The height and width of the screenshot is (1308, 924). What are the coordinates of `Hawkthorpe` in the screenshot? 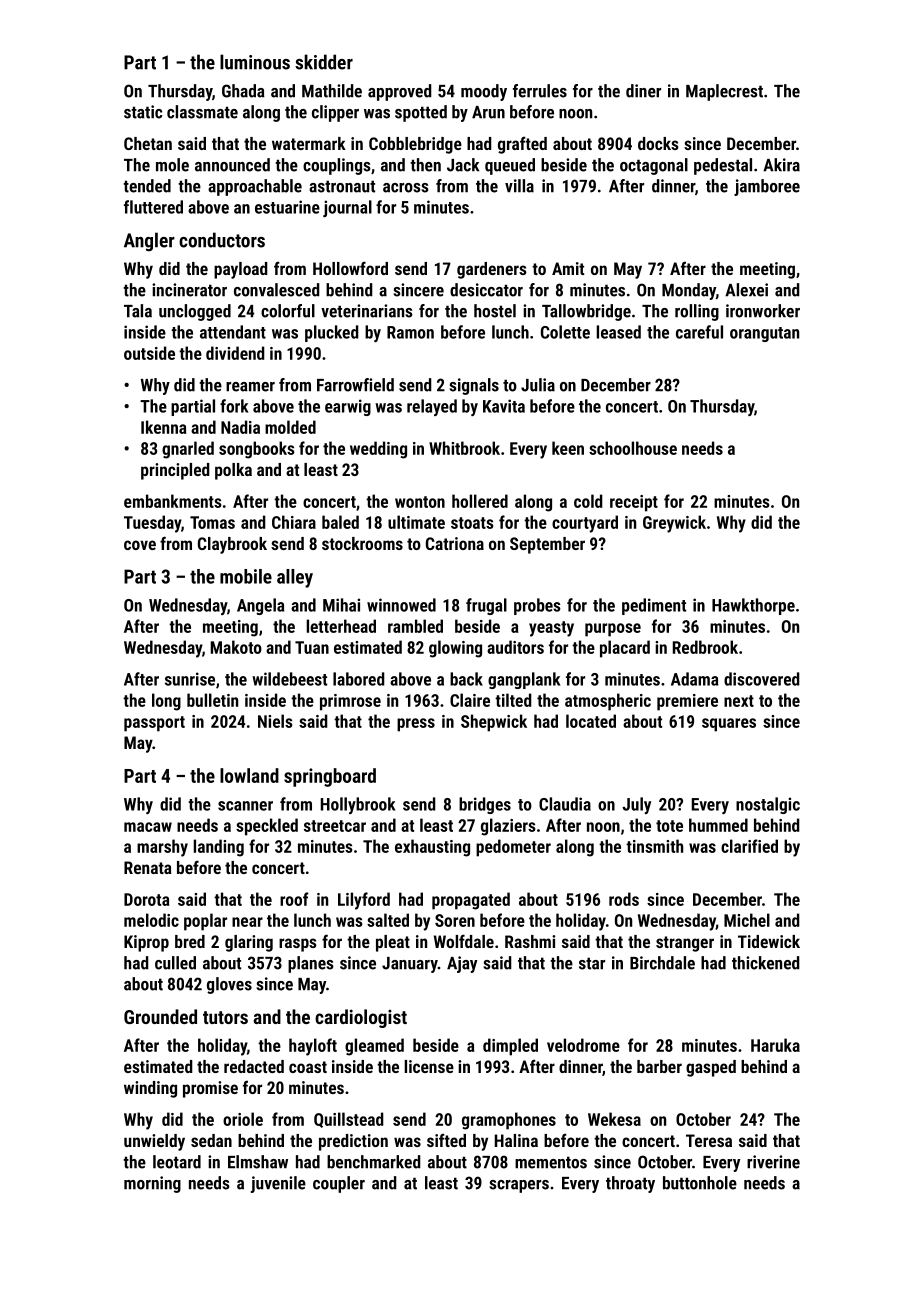 It's located at (753, 606).
